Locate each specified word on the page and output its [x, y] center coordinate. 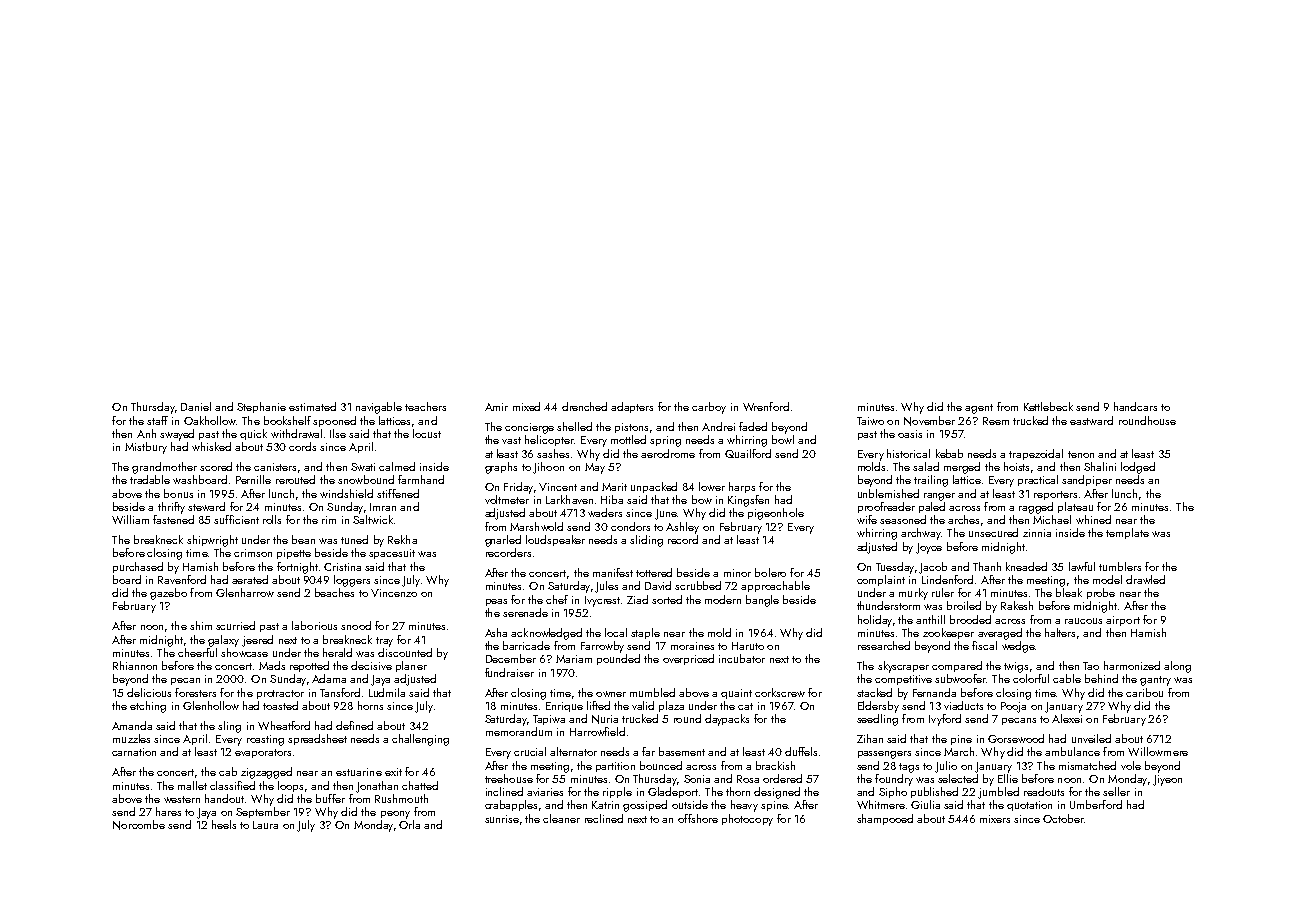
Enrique [564, 707]
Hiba [612, 499]
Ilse [338, 433]
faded [753, 426]
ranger [939, 497]
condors [630, 526]
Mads [272, 665]
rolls [272, 519]
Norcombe [139, 825]
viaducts [963, 705]
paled [932, 507]
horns [370, 705]
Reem [996, 421]
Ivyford [945, 720]
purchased [138, 567]
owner [611, 694]
